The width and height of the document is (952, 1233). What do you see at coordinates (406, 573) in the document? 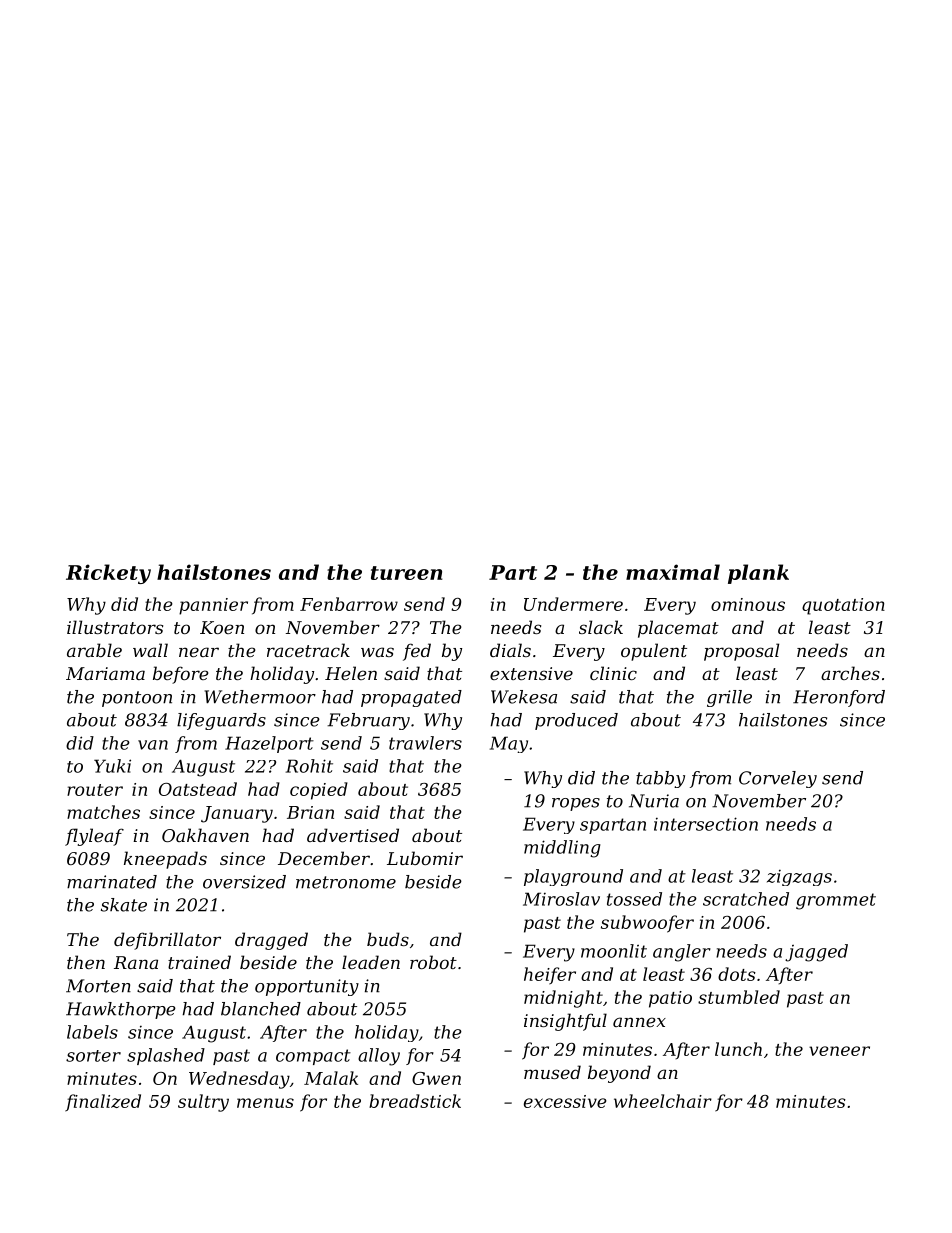
I see `tureen` at bounding box center [406, 573].
